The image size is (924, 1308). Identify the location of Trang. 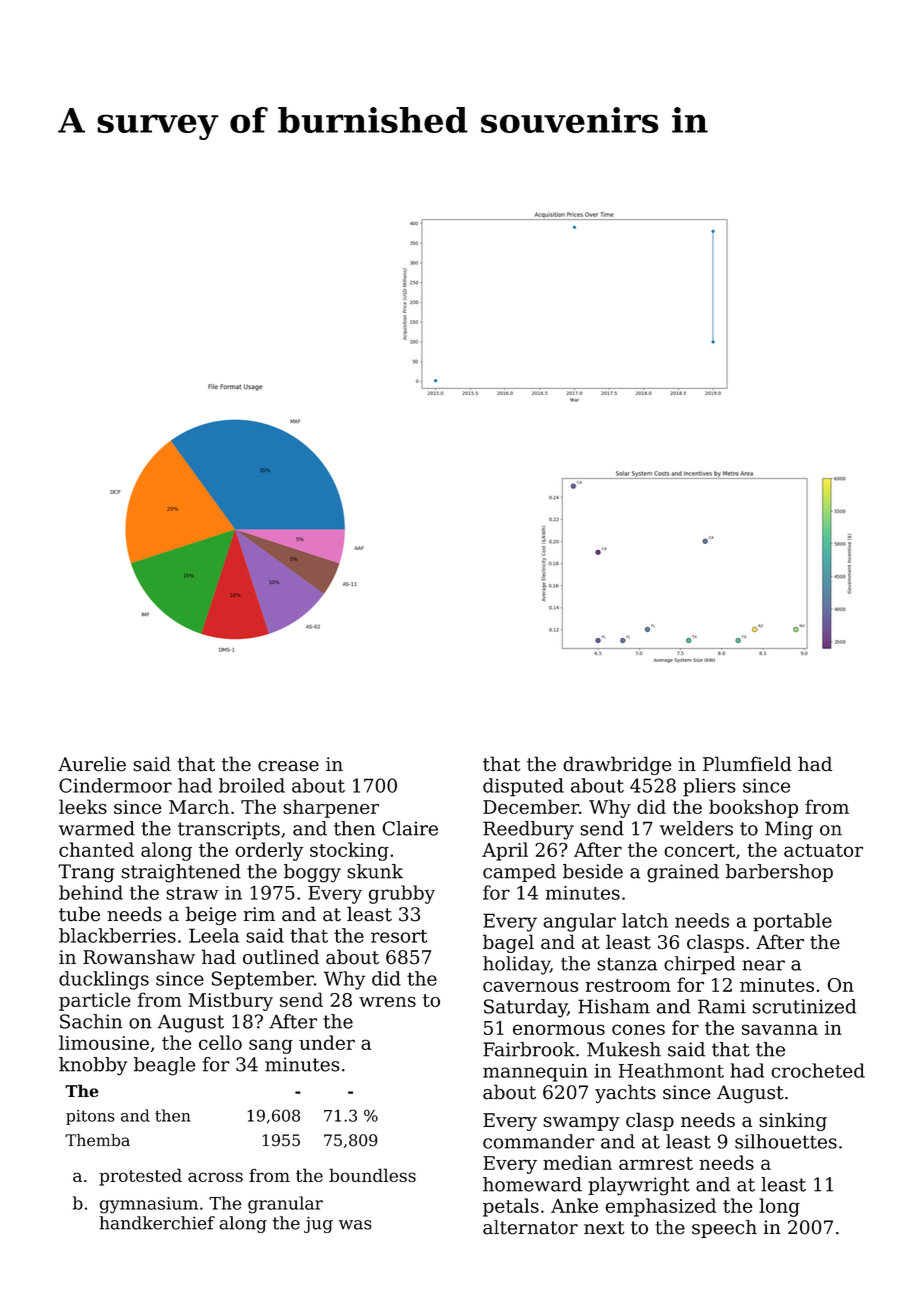
(86, 873).
